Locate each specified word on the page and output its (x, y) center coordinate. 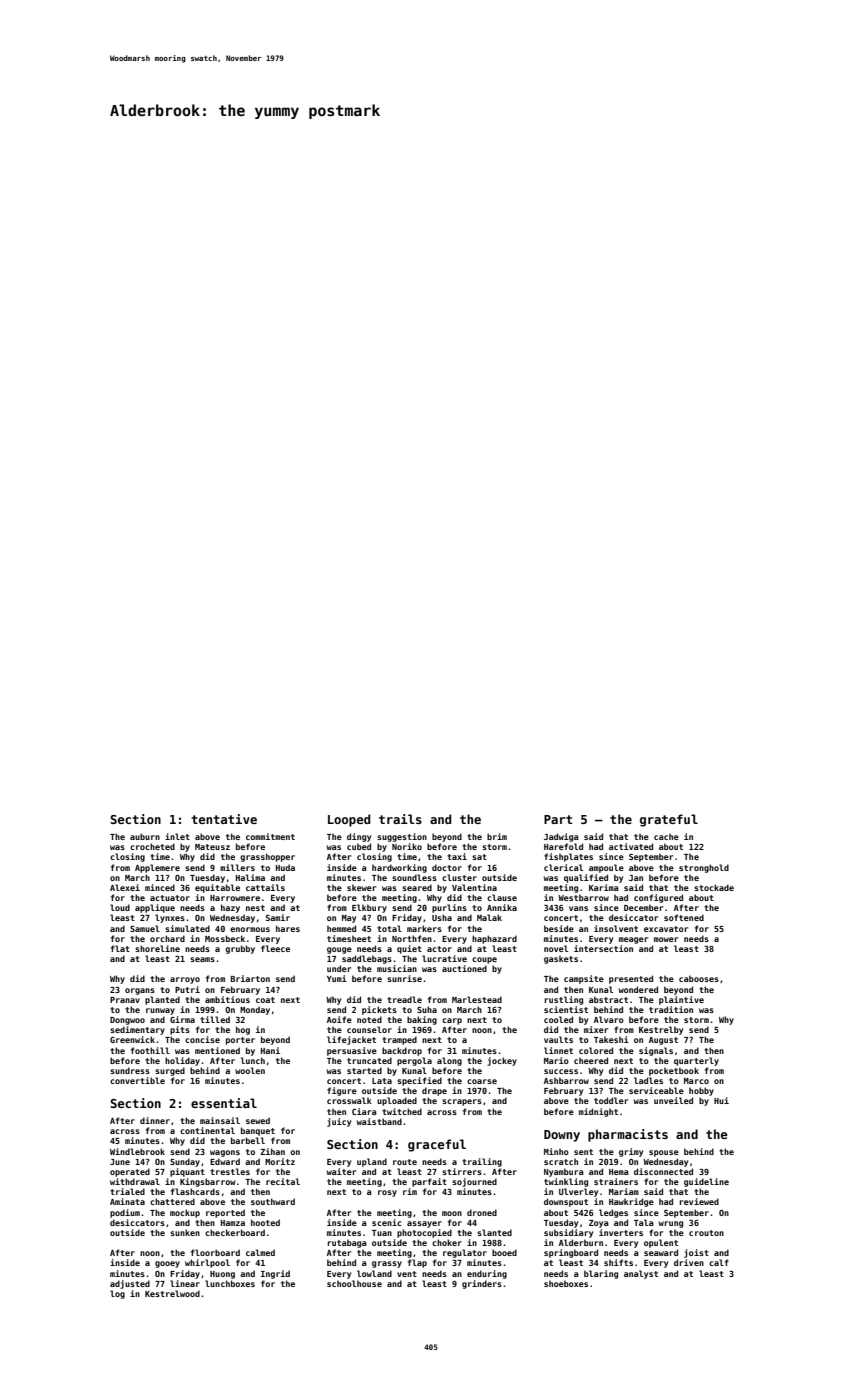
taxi (457, 856)
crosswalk (349, 1100)
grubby (240, 949)
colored (596, 1050)
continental (207, 1130)
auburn (145, 836)
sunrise (404, 978)
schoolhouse (354, 1283)
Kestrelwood (172, 1293)
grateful (669, 820)
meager (633, 940)
